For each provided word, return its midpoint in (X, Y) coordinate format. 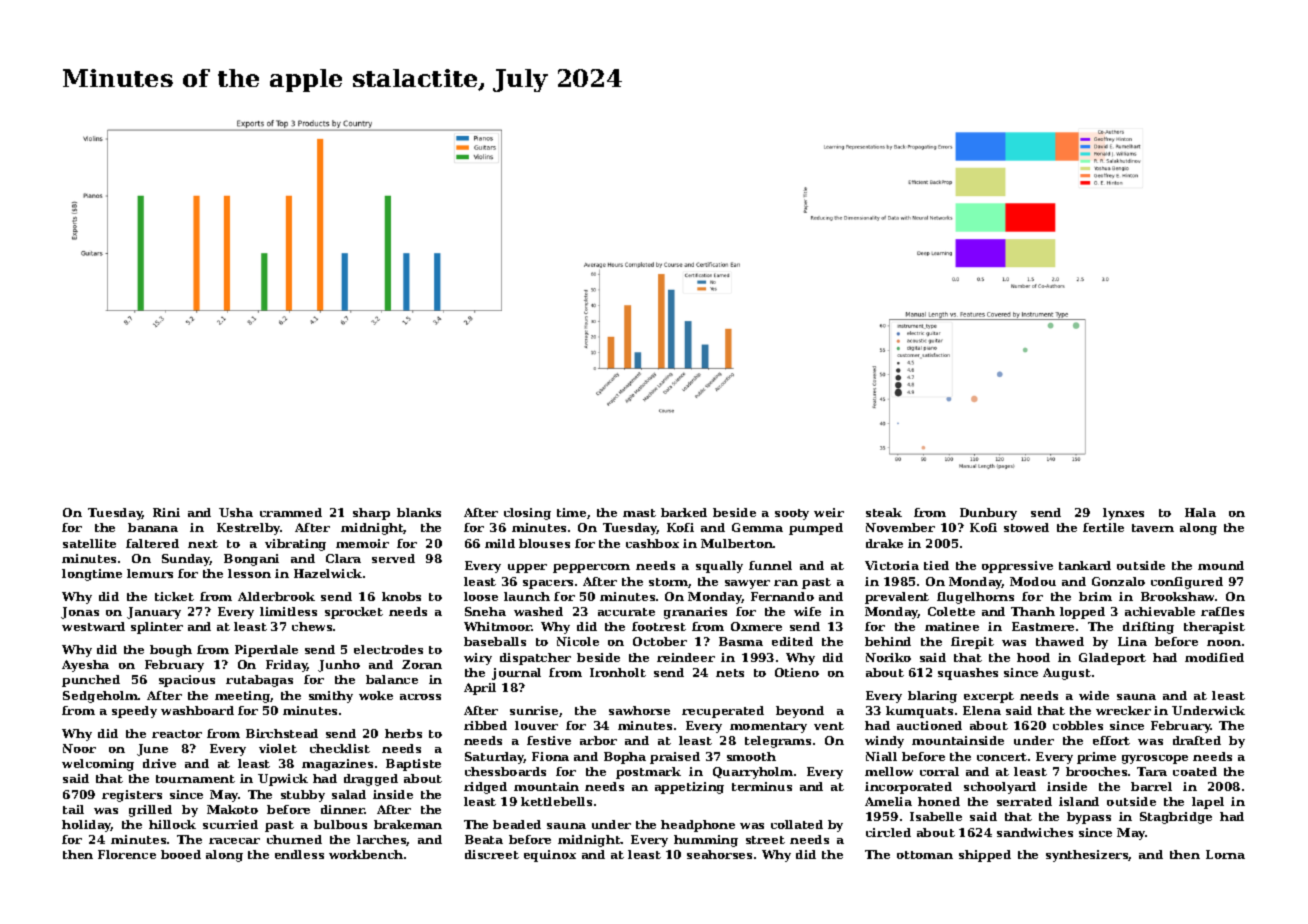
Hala (1200, 512)
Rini (166, 512)
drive (159, 763)
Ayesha (85, 666)
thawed (1060, 641)
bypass (1089, 818)
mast (639, 513)
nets (730, 673)
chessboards (505, 771)
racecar (234, 841)
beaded (517, 824)
